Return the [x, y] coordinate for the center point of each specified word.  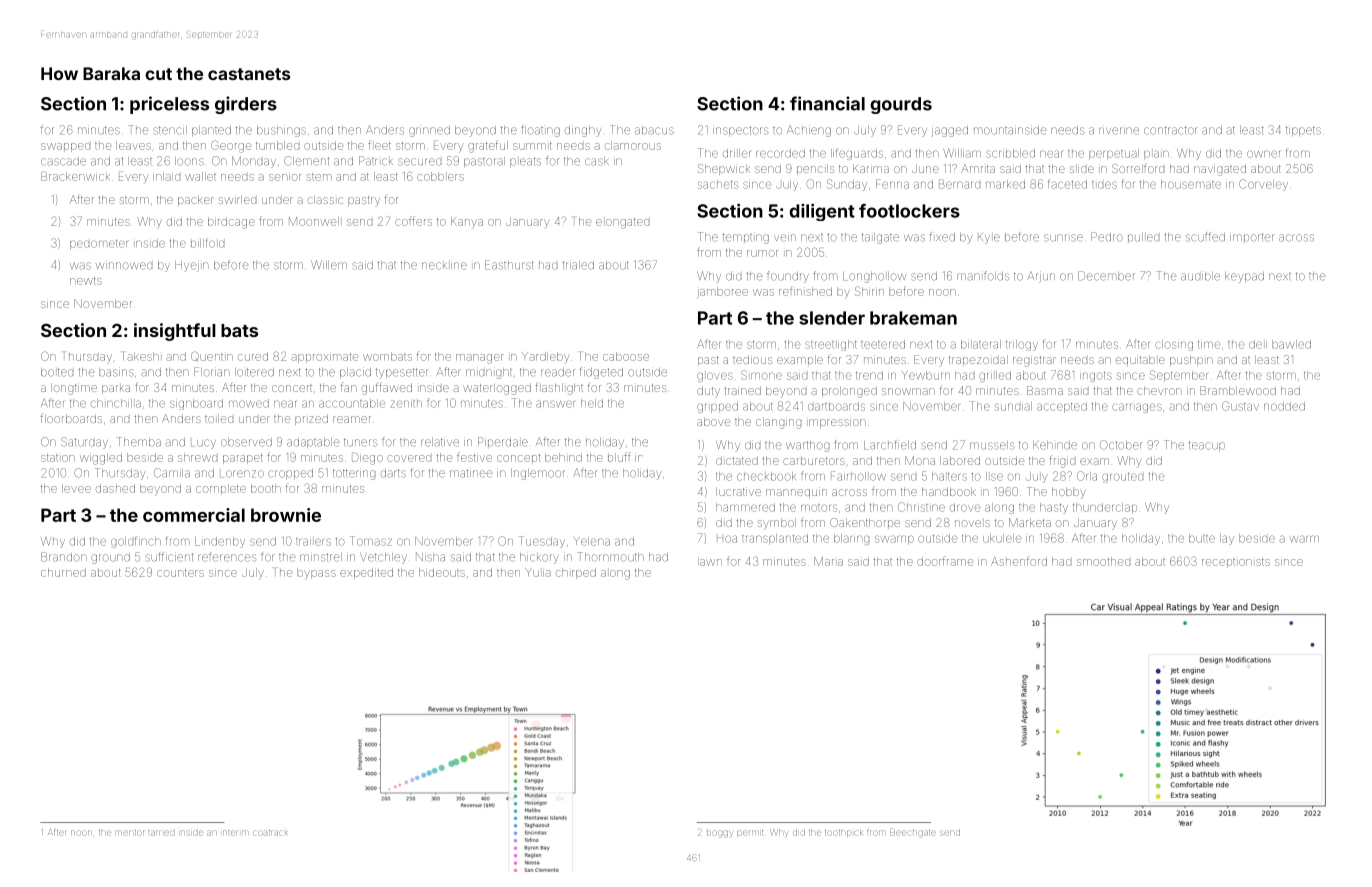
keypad [1244, 277]
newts [86, 281]
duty [708, 392]
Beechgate [913, 834]
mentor [129, 833]
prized [311, 419]
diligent [822, 212]
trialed [578, 265]
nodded [1284, 406]
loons [189, 161]
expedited [366, 573]
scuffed [1205, 237]
